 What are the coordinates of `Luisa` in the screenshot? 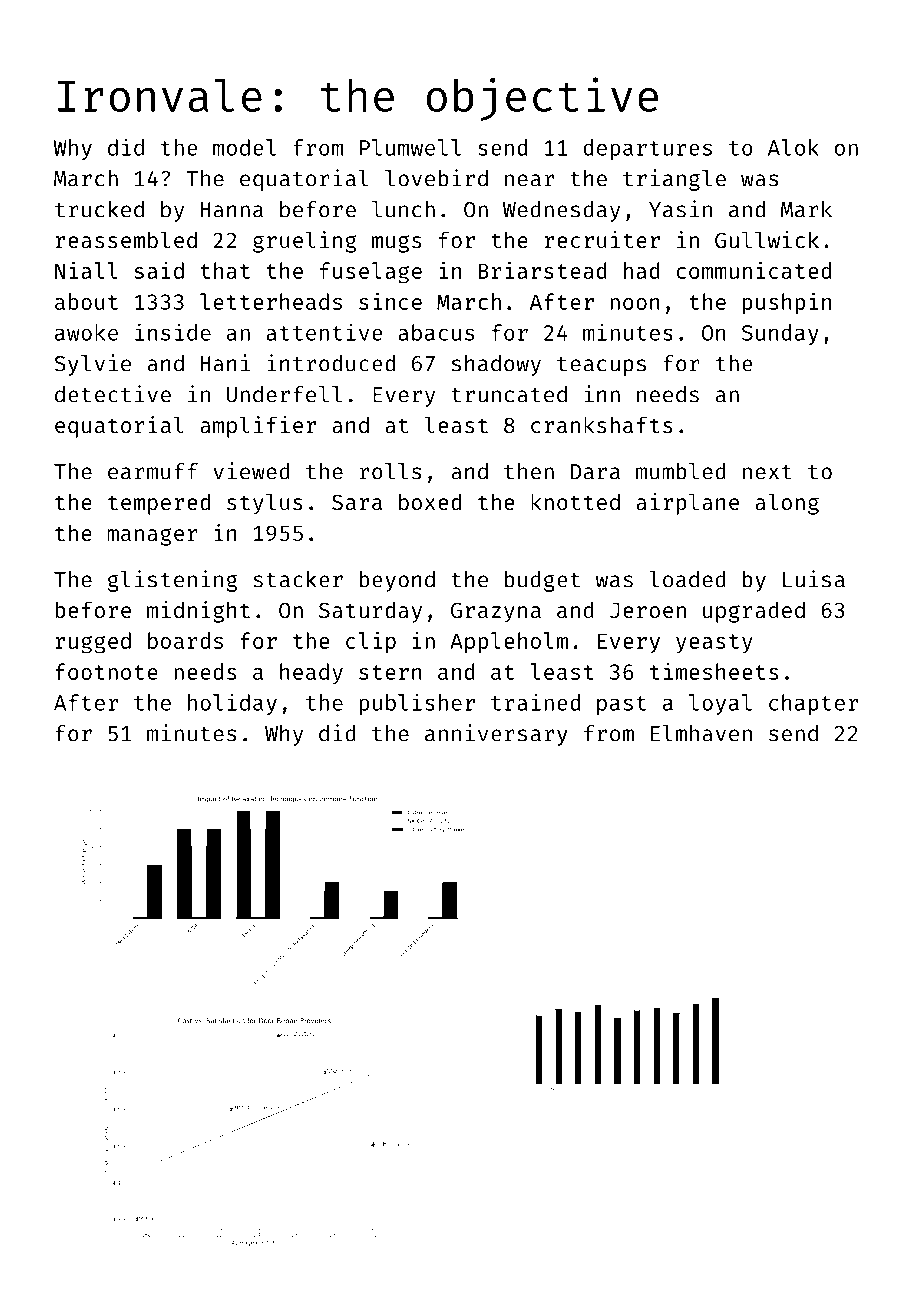 It's located at (814, 579).
